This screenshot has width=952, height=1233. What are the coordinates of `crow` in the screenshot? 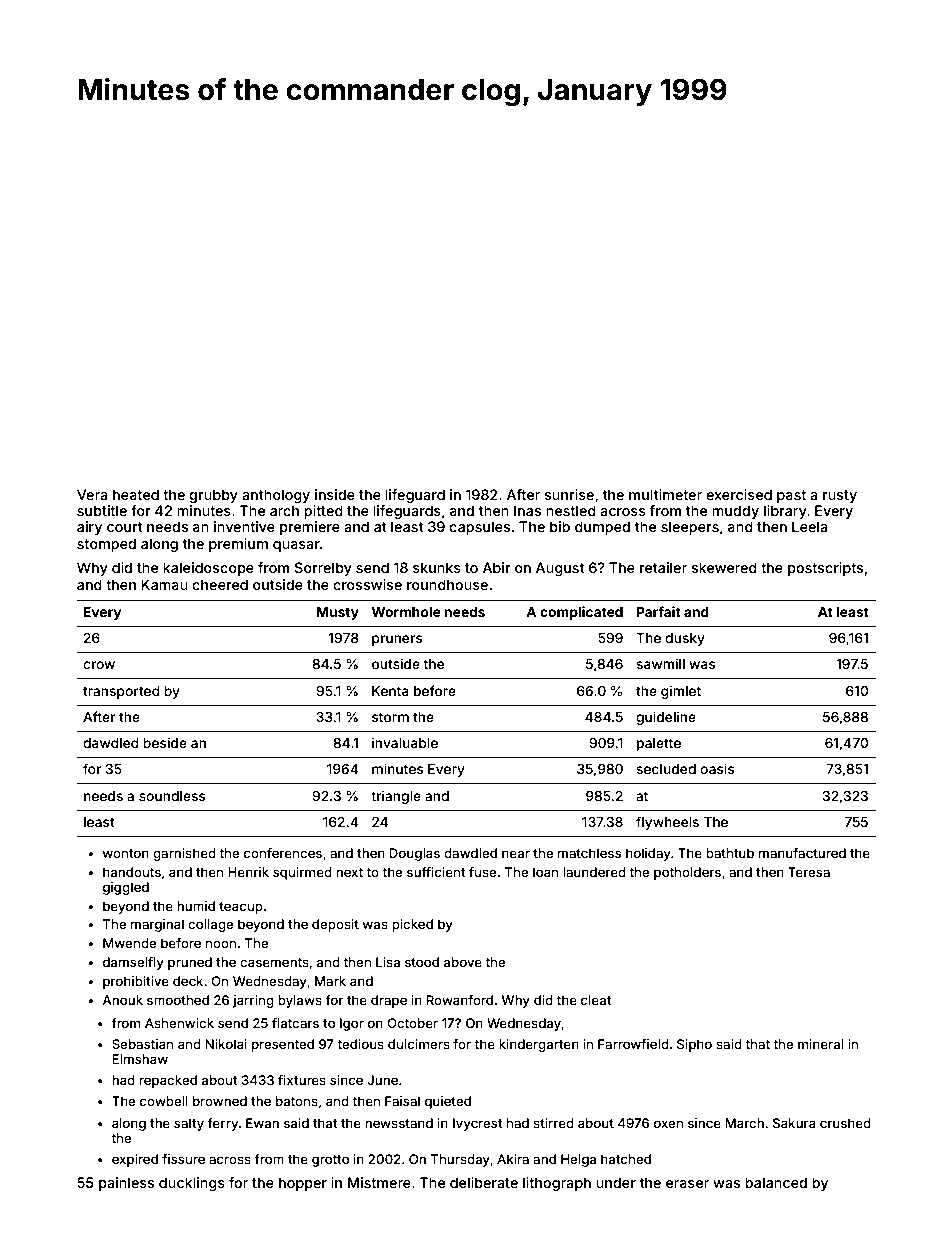 It's located at (99, 665).
